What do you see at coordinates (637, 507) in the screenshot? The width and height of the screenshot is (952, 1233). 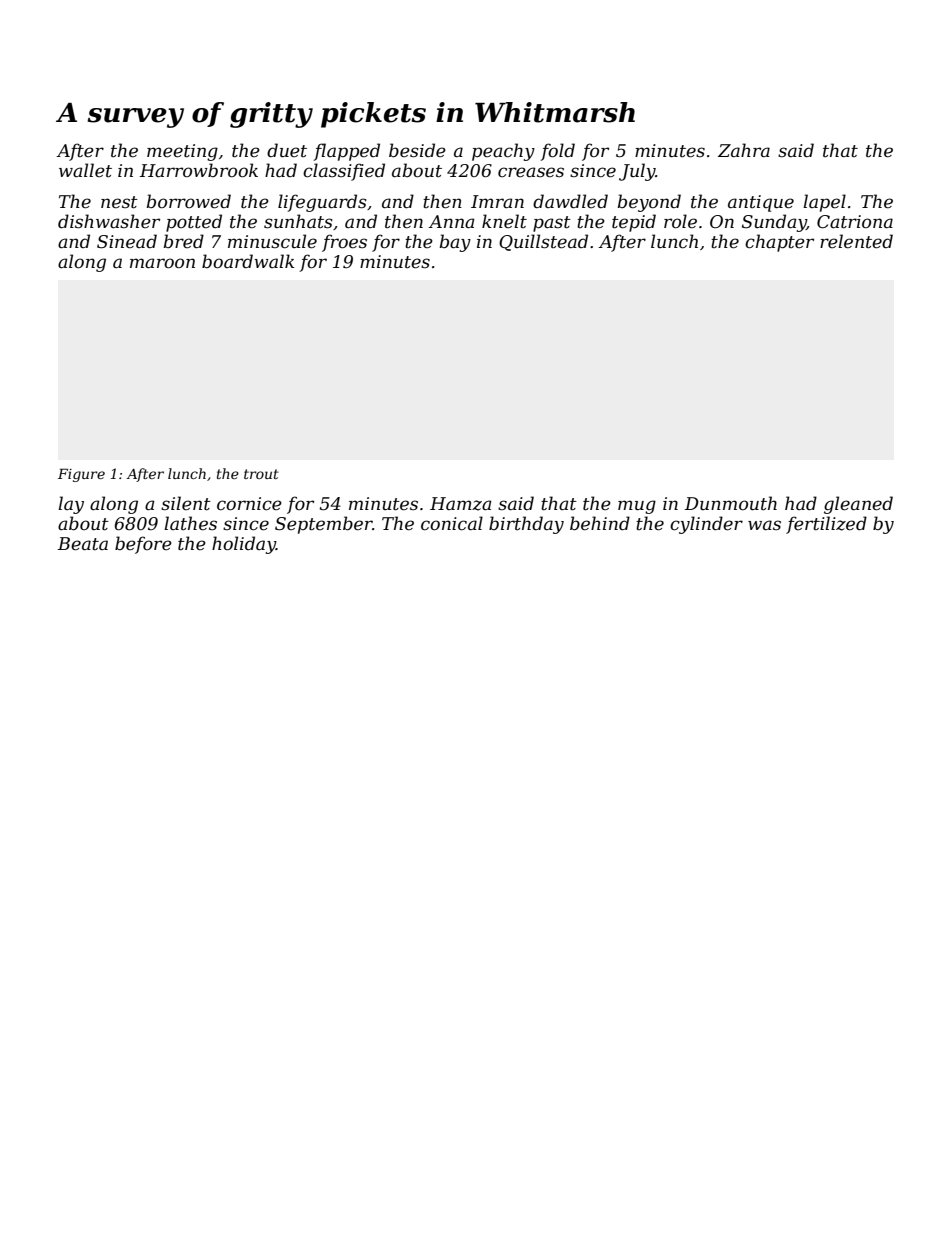 I see `mug` at bounding box center [637, 507].
